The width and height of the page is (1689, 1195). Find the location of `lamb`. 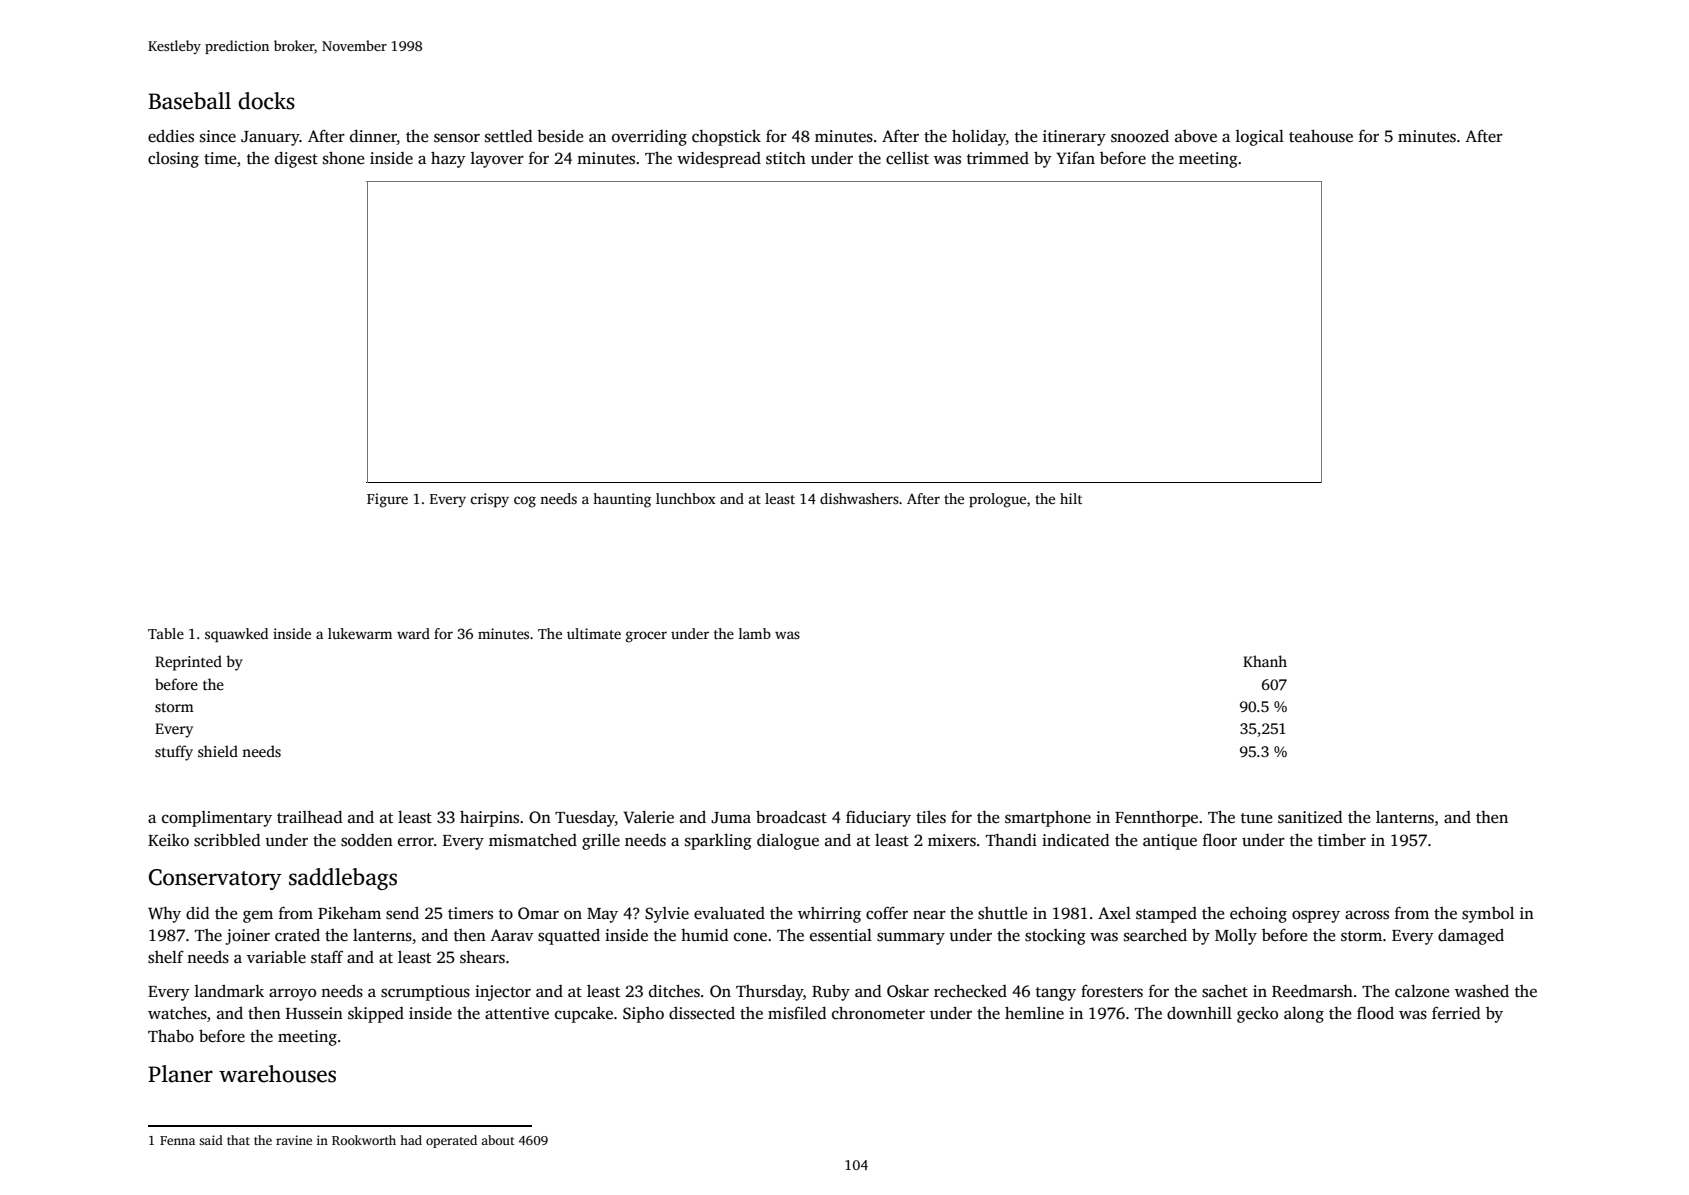

lamb is located at coordinates (755, 633).
